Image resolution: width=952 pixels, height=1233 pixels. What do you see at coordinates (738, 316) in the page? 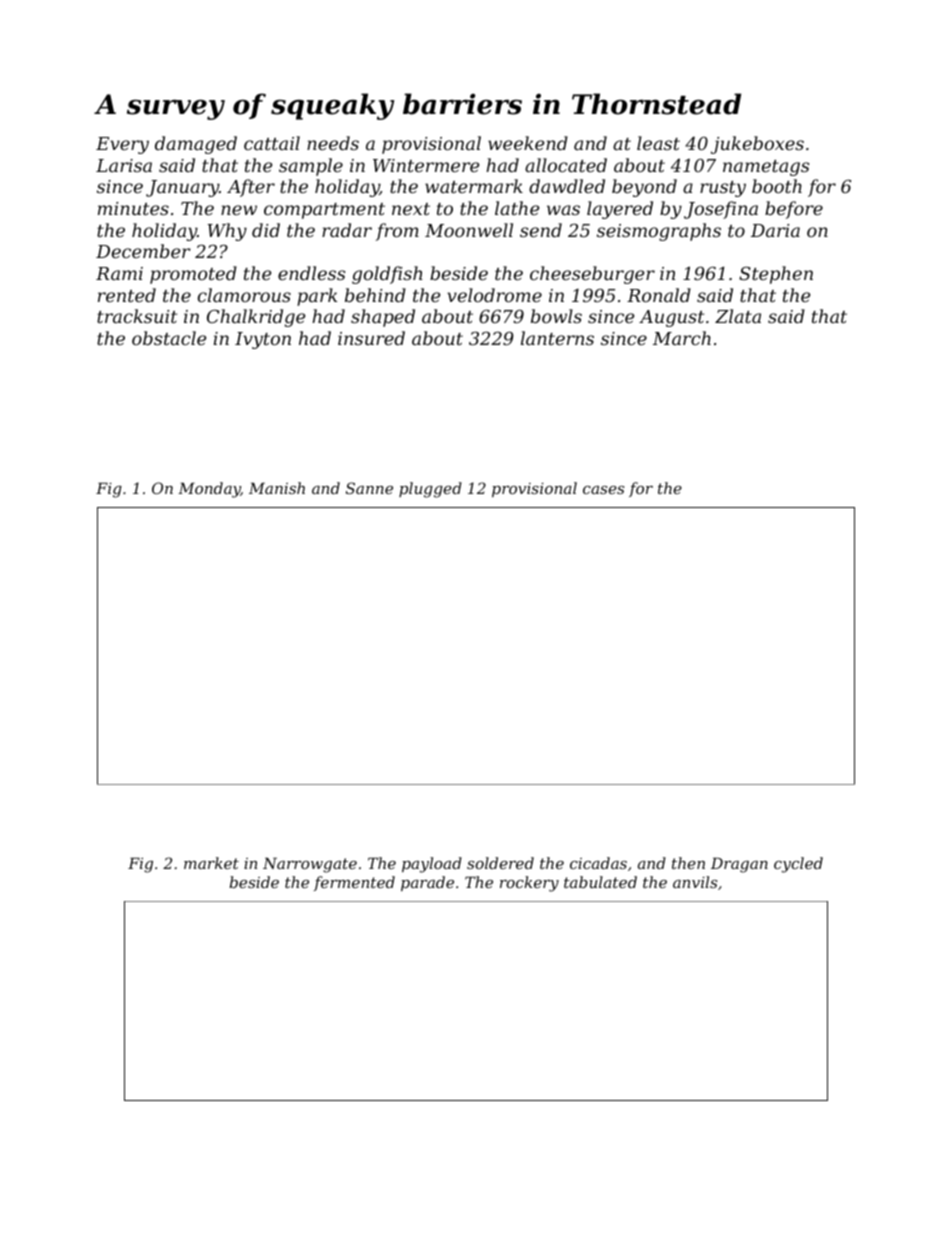
I see `Zlata` at bounding box center [738, 316].
